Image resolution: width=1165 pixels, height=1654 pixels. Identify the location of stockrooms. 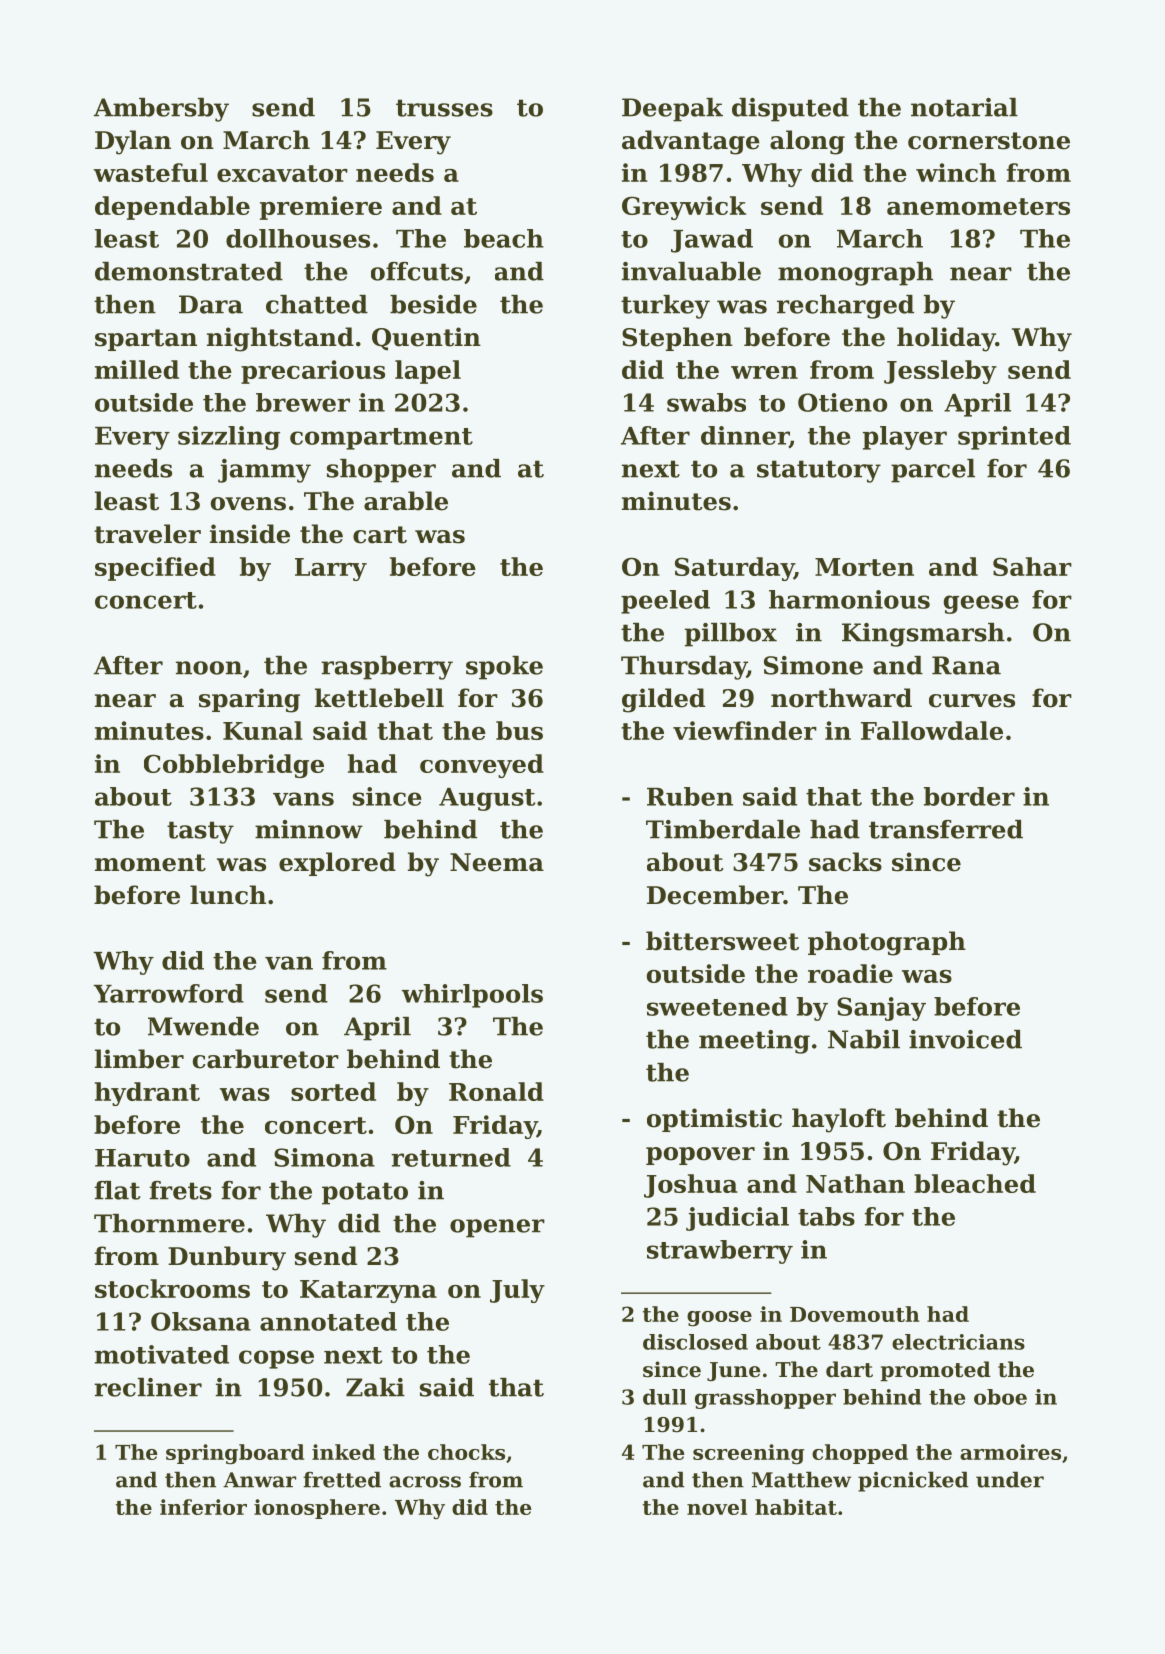
(172, 1288).
